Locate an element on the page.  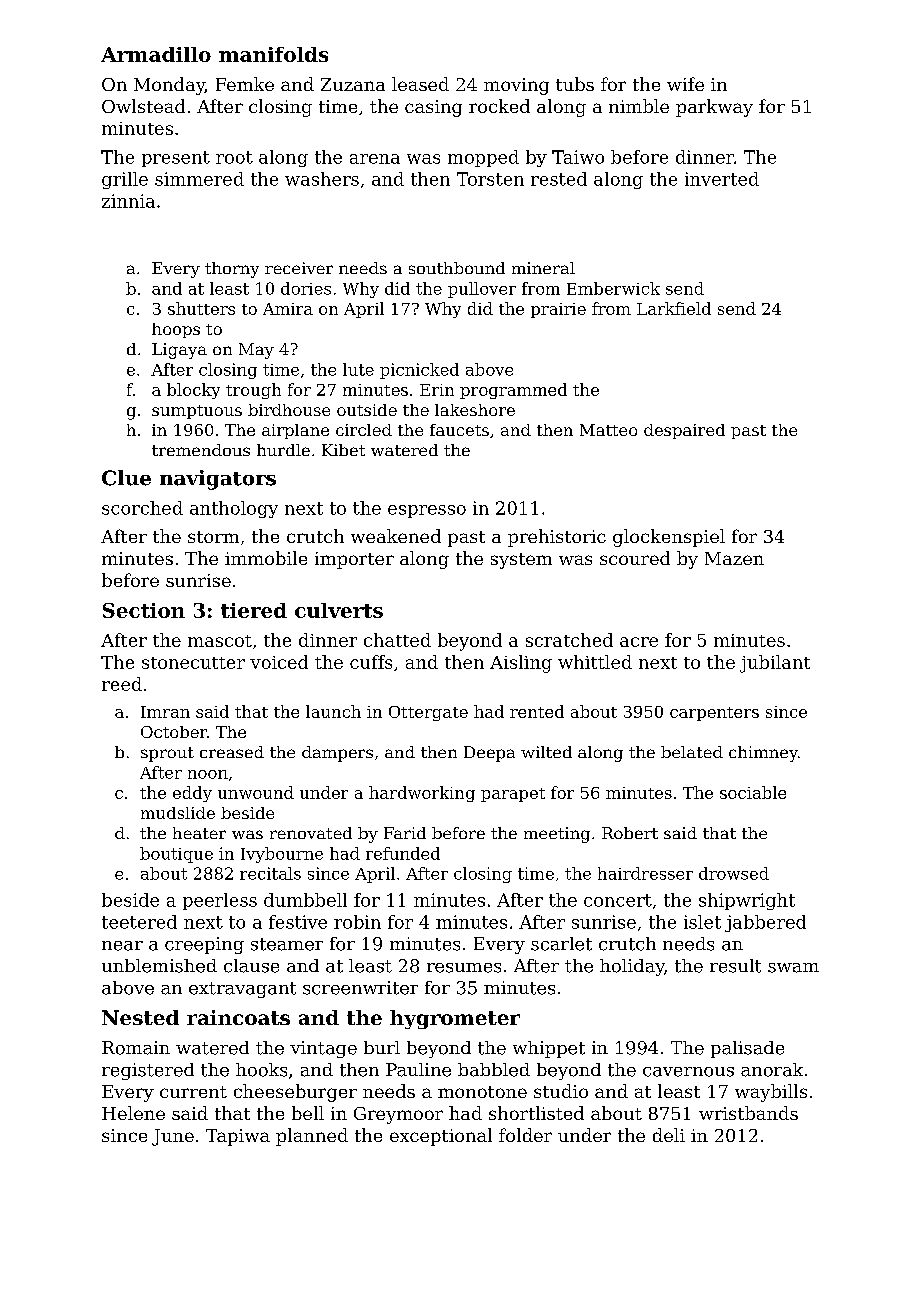
dories is located at coordinates (306, 288).
